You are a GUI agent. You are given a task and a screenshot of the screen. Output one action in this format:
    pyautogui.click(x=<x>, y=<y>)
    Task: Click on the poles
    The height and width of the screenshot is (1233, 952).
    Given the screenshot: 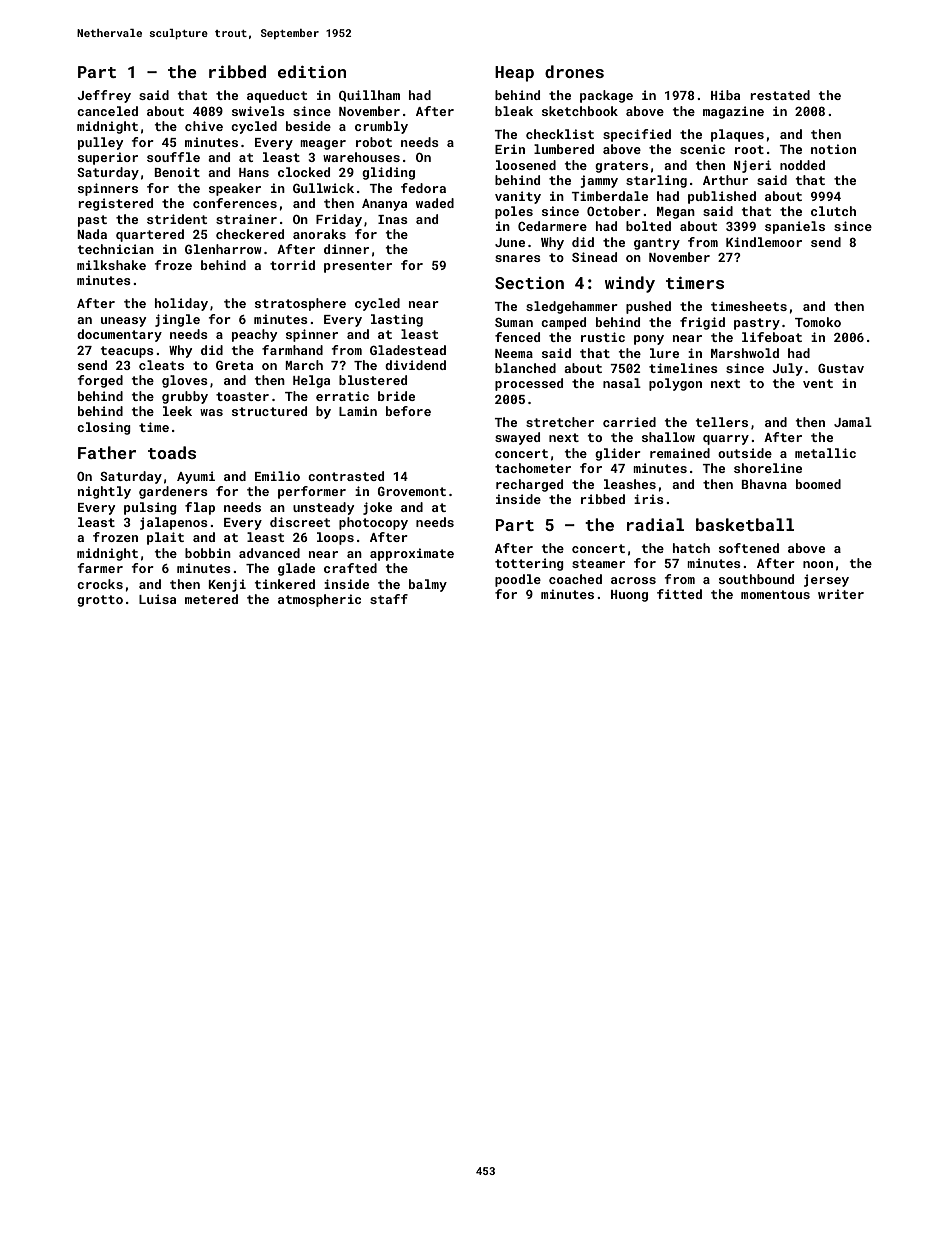 What is the action you would take?
    pyautogui.click(x=514, y=212)
